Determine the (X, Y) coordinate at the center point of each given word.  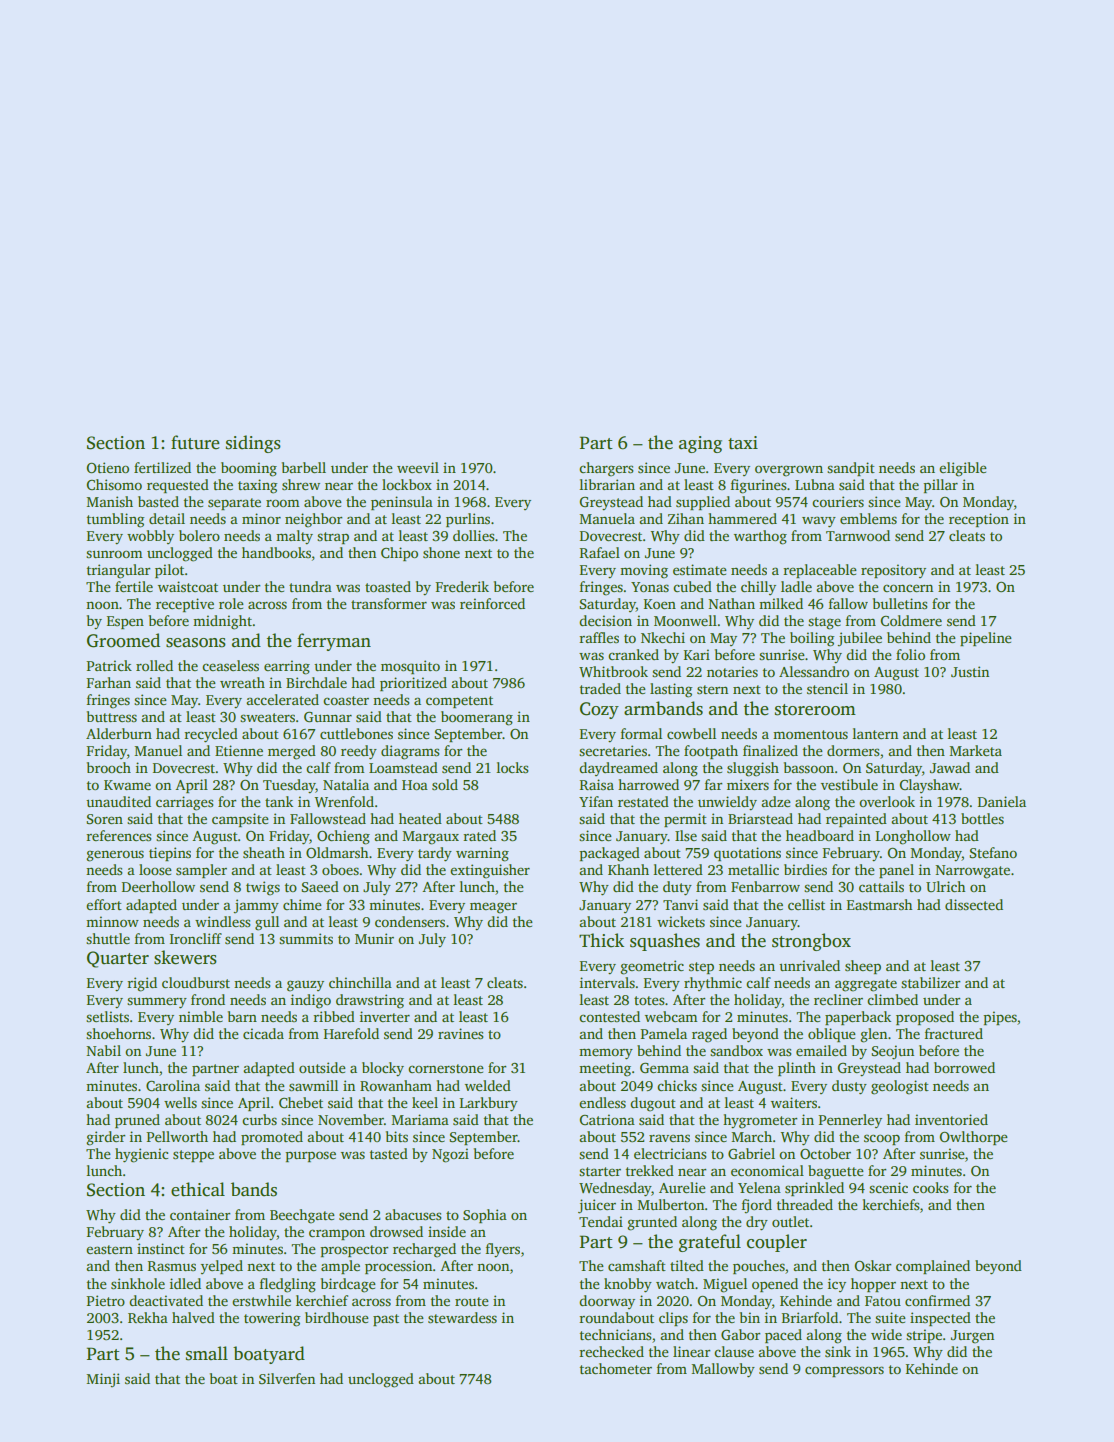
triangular (118, 571)
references (118, 835)
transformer (389, 603)
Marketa (975, 750)
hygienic (141, 1155)
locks (512, 767)
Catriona (607, 1119)
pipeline (986, 639)
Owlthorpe (973, 1138)
